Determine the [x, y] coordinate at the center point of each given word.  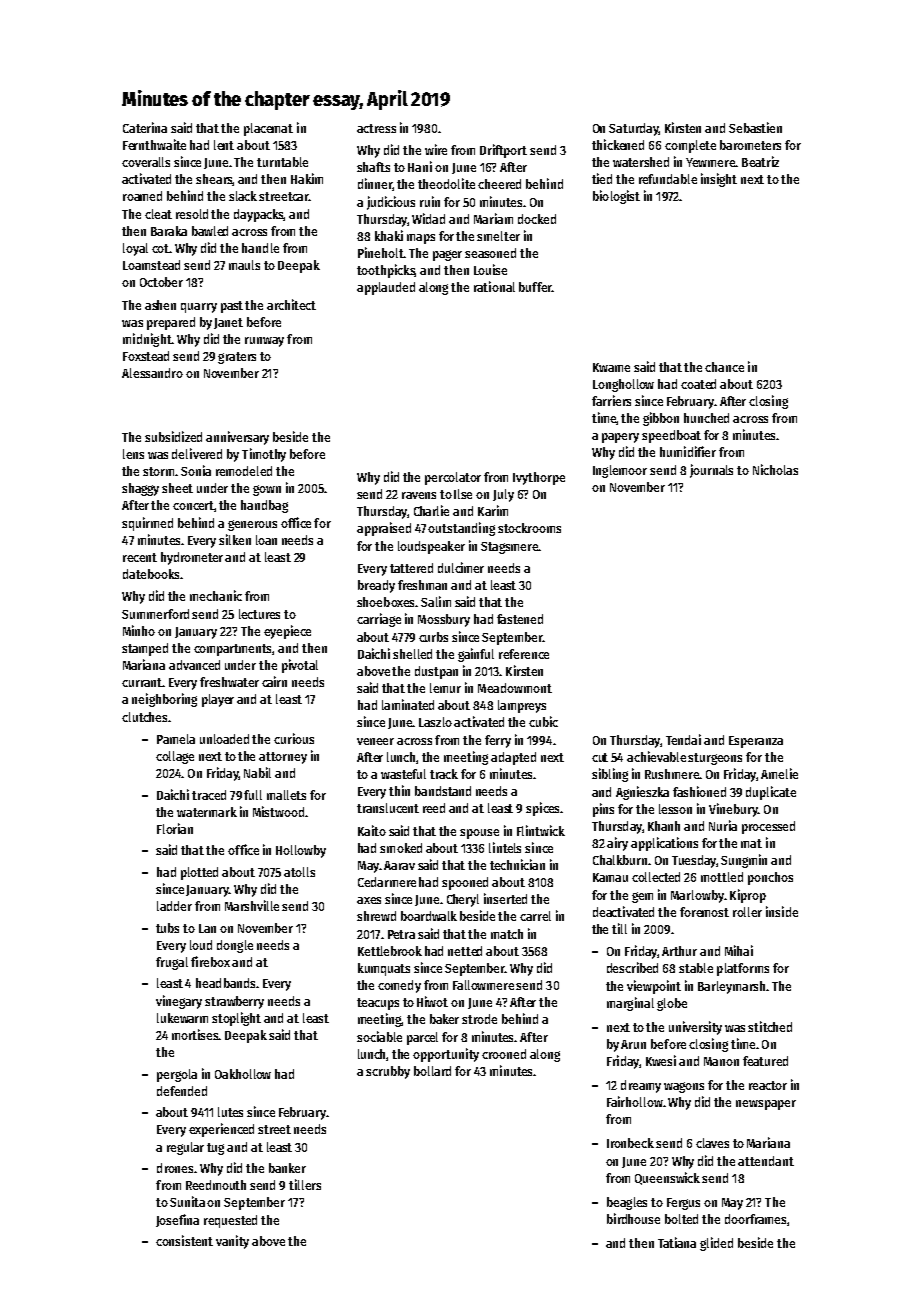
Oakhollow [243, 1074]
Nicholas [775, 469]
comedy [399, 986]
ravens [419, 495]
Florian [175, 828]
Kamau [610, 877]
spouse [479, 834]
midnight [147, 340]
